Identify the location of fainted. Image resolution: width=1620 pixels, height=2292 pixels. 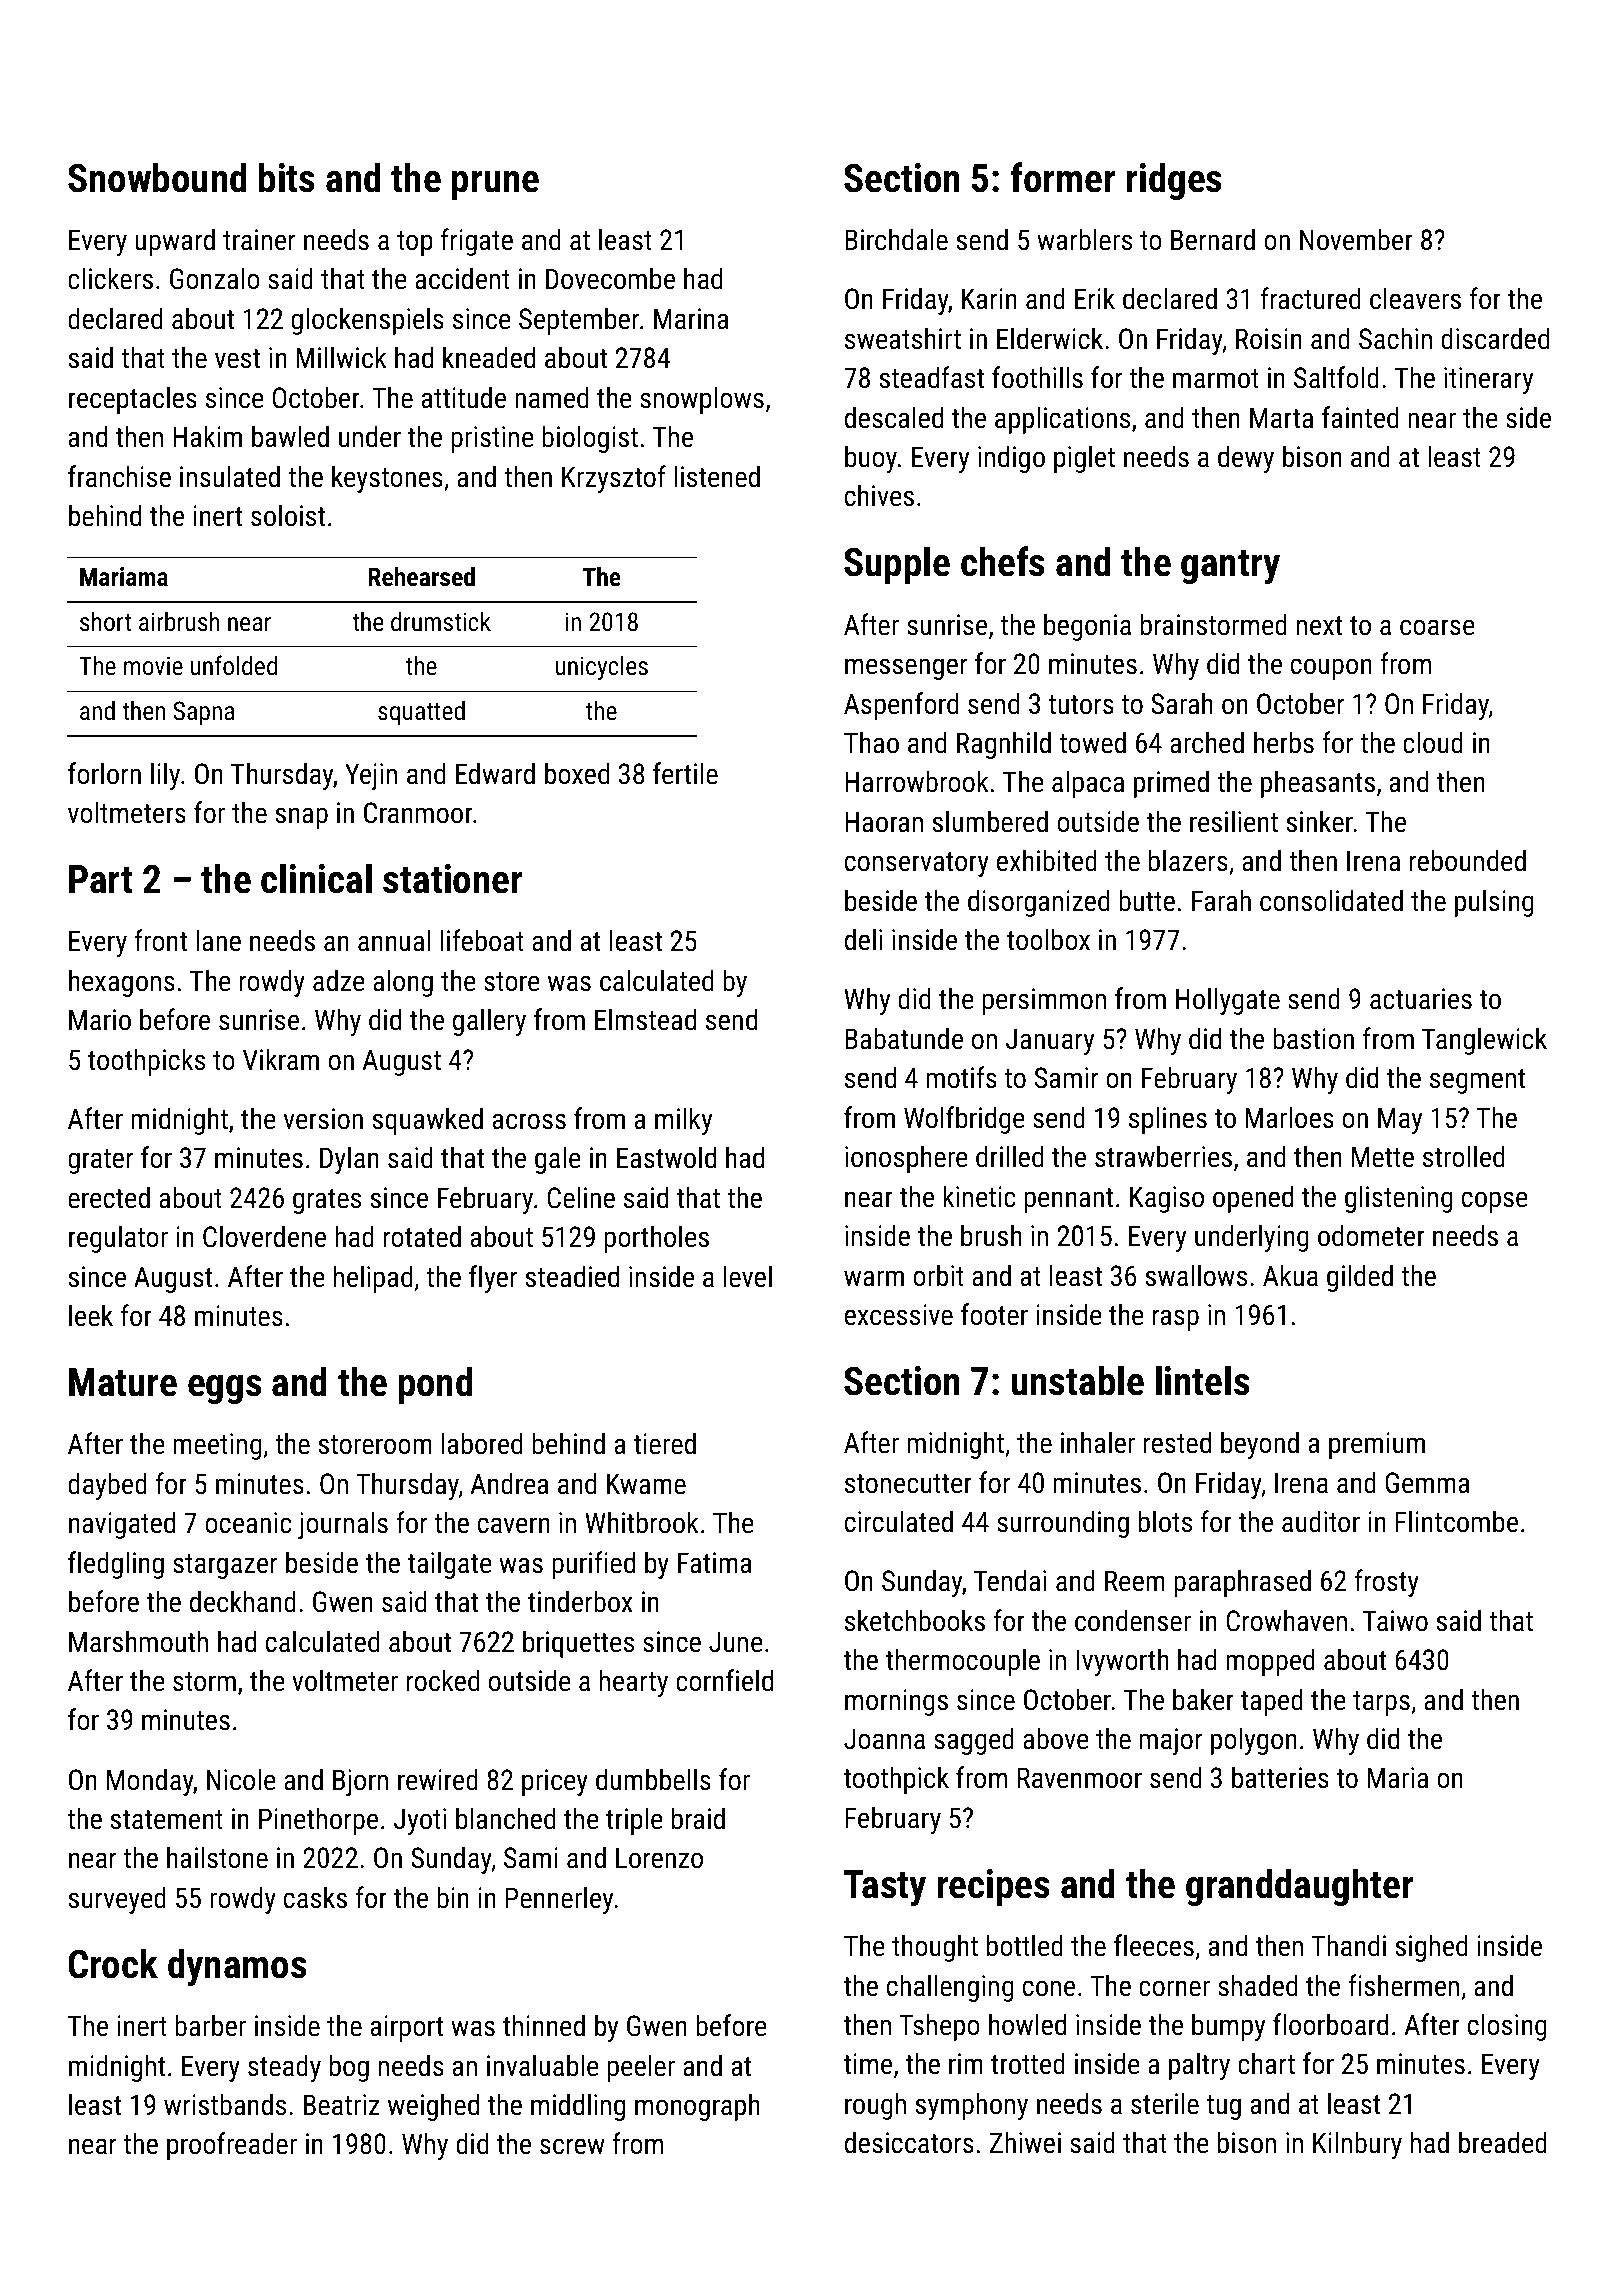
(1360, 417).
